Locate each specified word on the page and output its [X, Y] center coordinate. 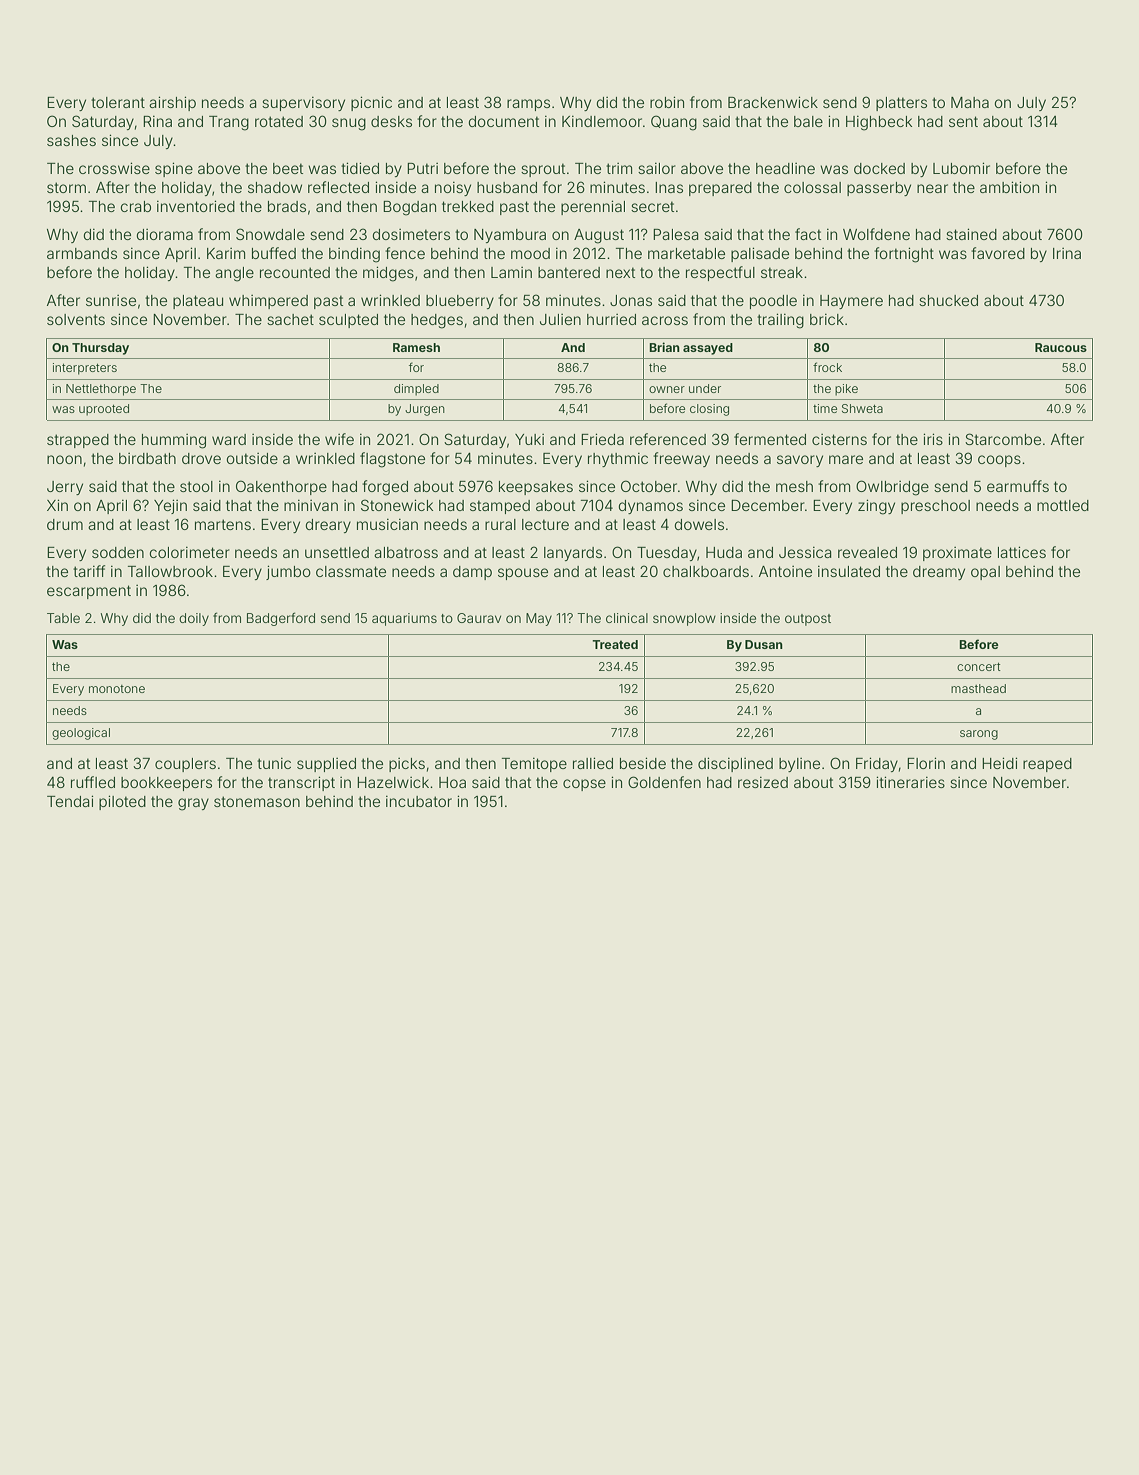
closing [709, 410]
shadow [275, 187]
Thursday [100, 349]
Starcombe [1003, 439]
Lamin [511, 272]
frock [827, 367]
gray [193, 804]
